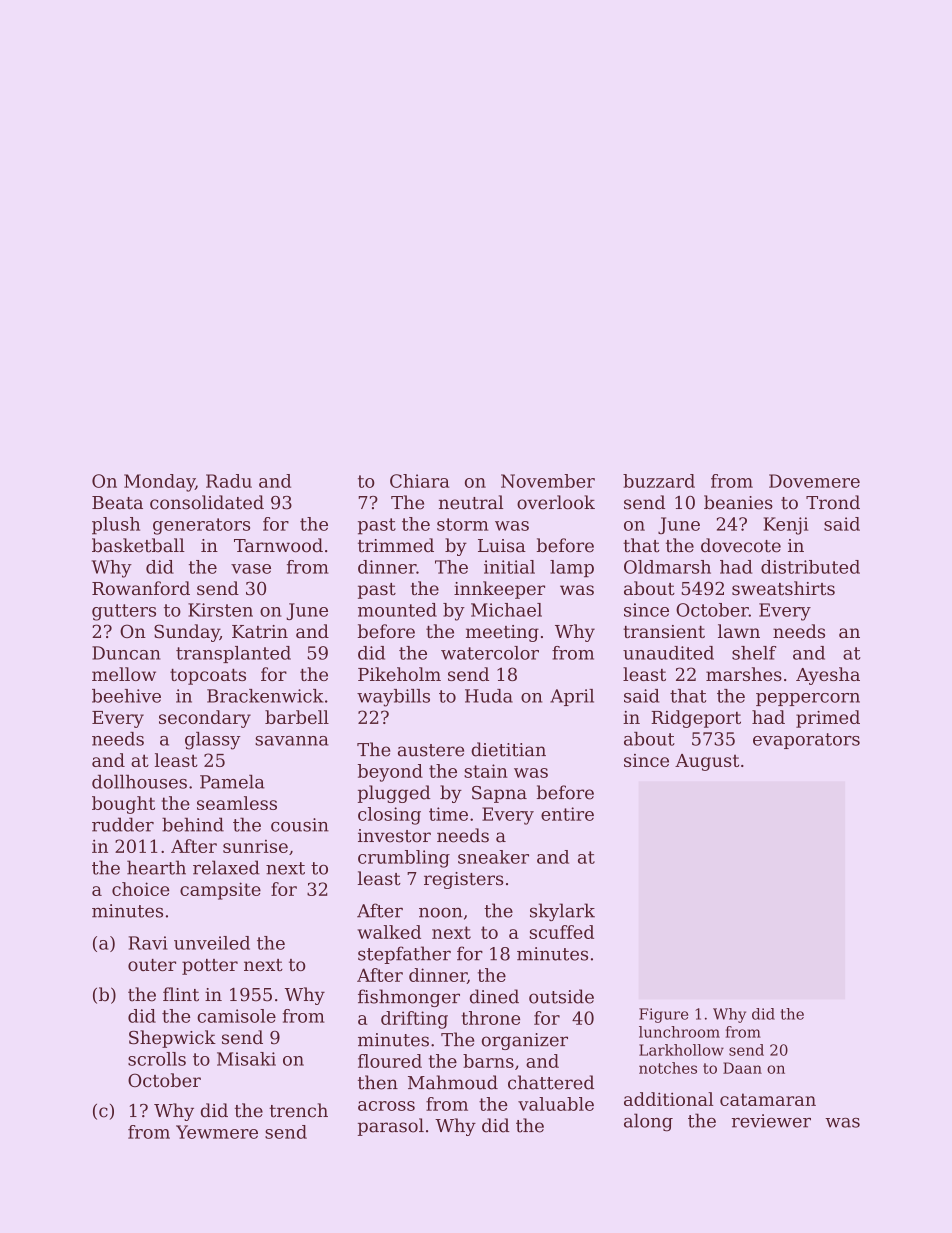 This document has width=952, height=1233. What do you see at coordinates (217, 1132) in the document?
I see `Yewmere` at bounding box center [217, 1132].
